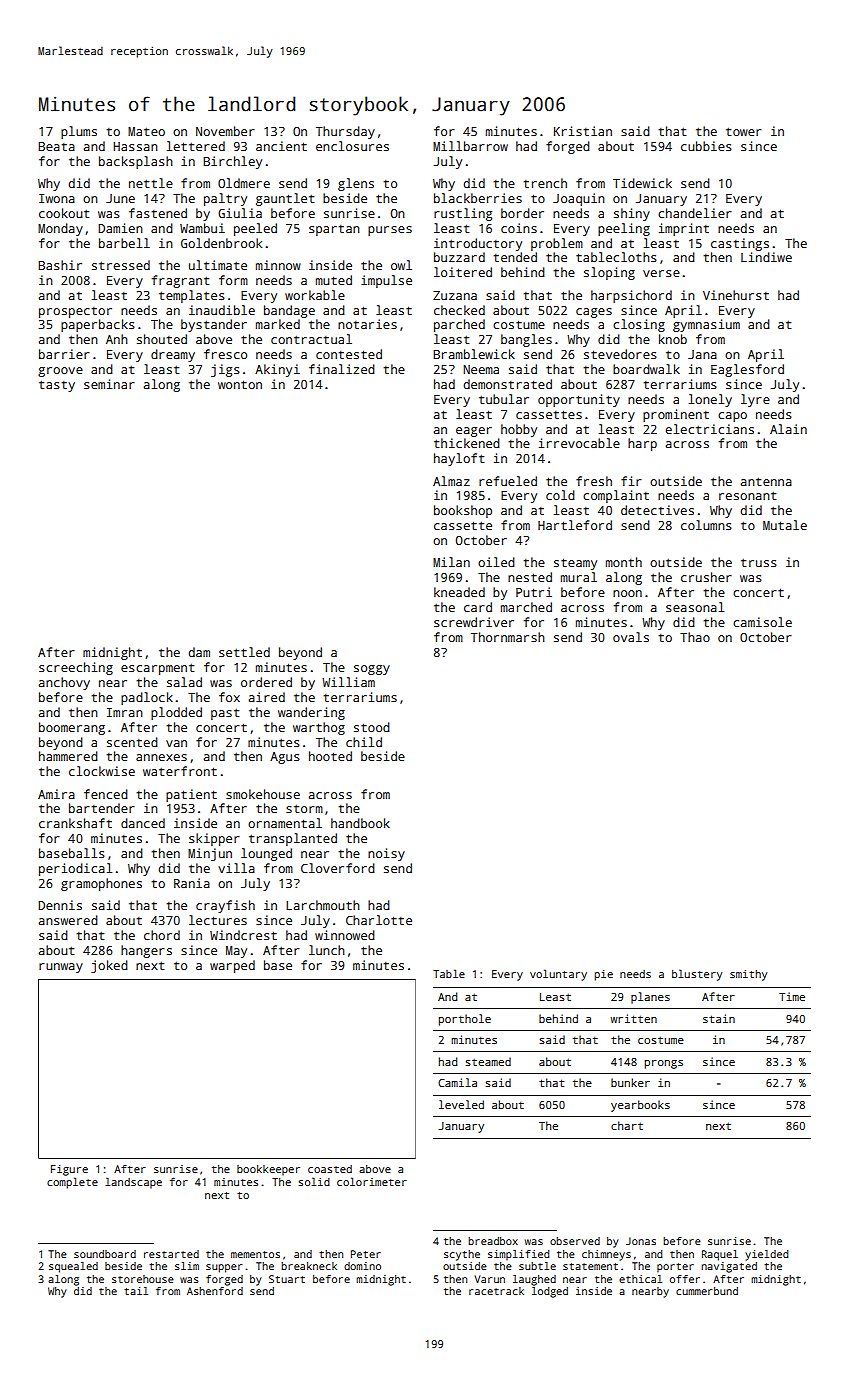 This screenshot has height=1400, width=849. I want to click on June, so click(120, 198).
